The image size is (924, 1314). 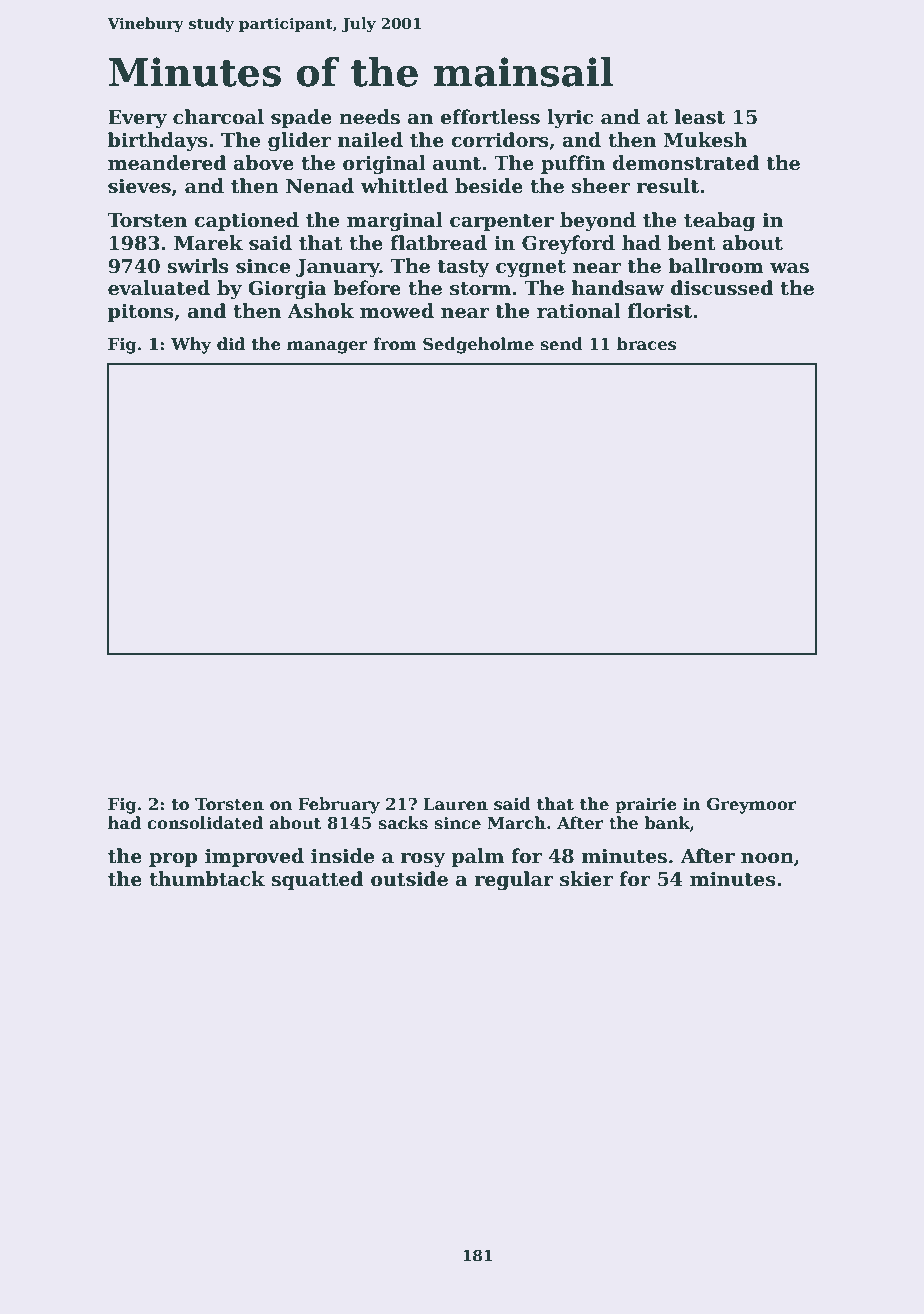 I want to click on charcoal, so click(x=218, y=117).
